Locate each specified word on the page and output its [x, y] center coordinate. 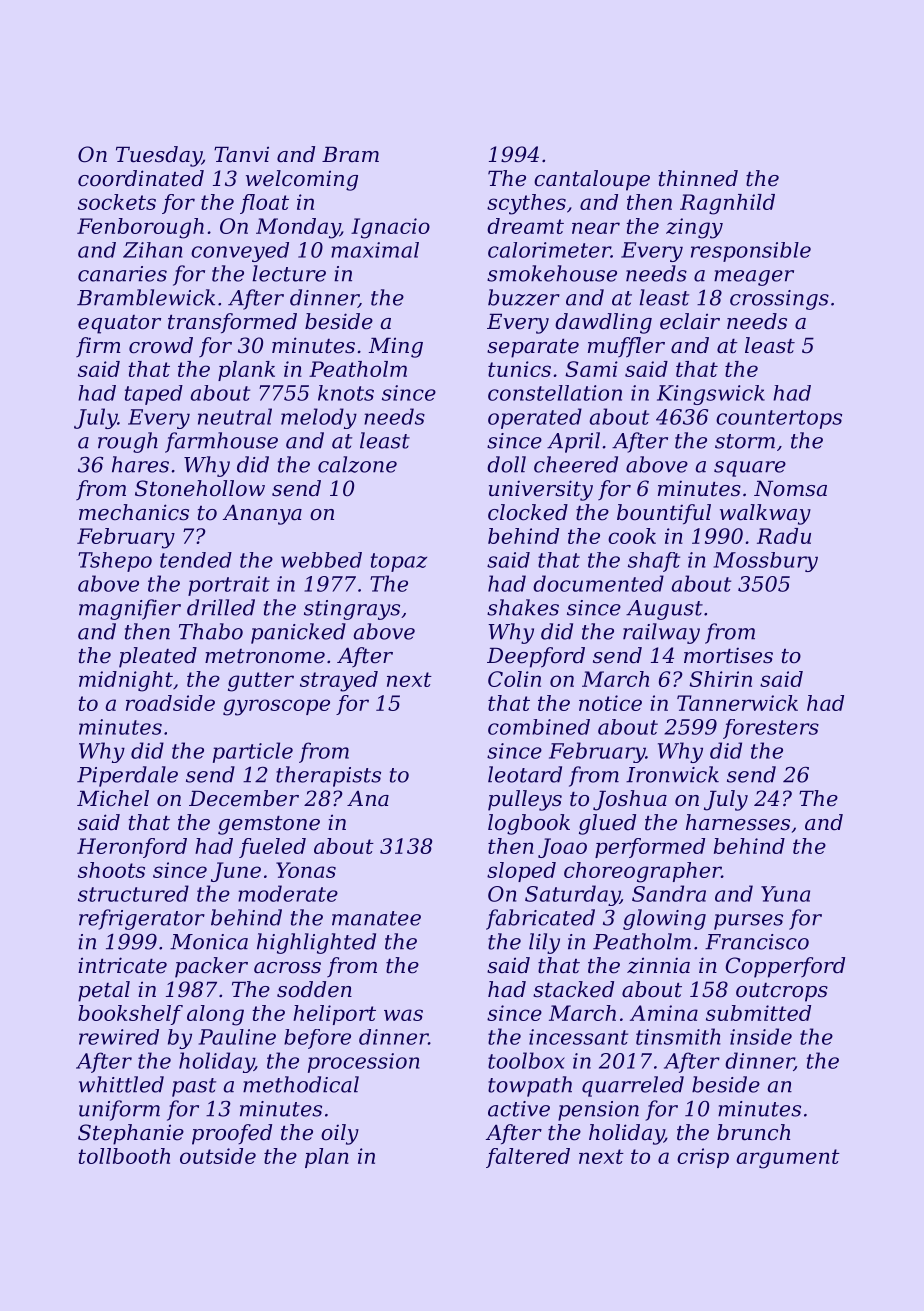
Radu [784, 536]
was [403, 1015]
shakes [523, 607]
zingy [694, 228]
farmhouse [221, 442]
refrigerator [142, 919]
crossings [779, 300]
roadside [170, 703]
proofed [232, 1134]
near [596, 228]
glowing [664, 919]
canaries [122, 274]
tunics [519, 369]
